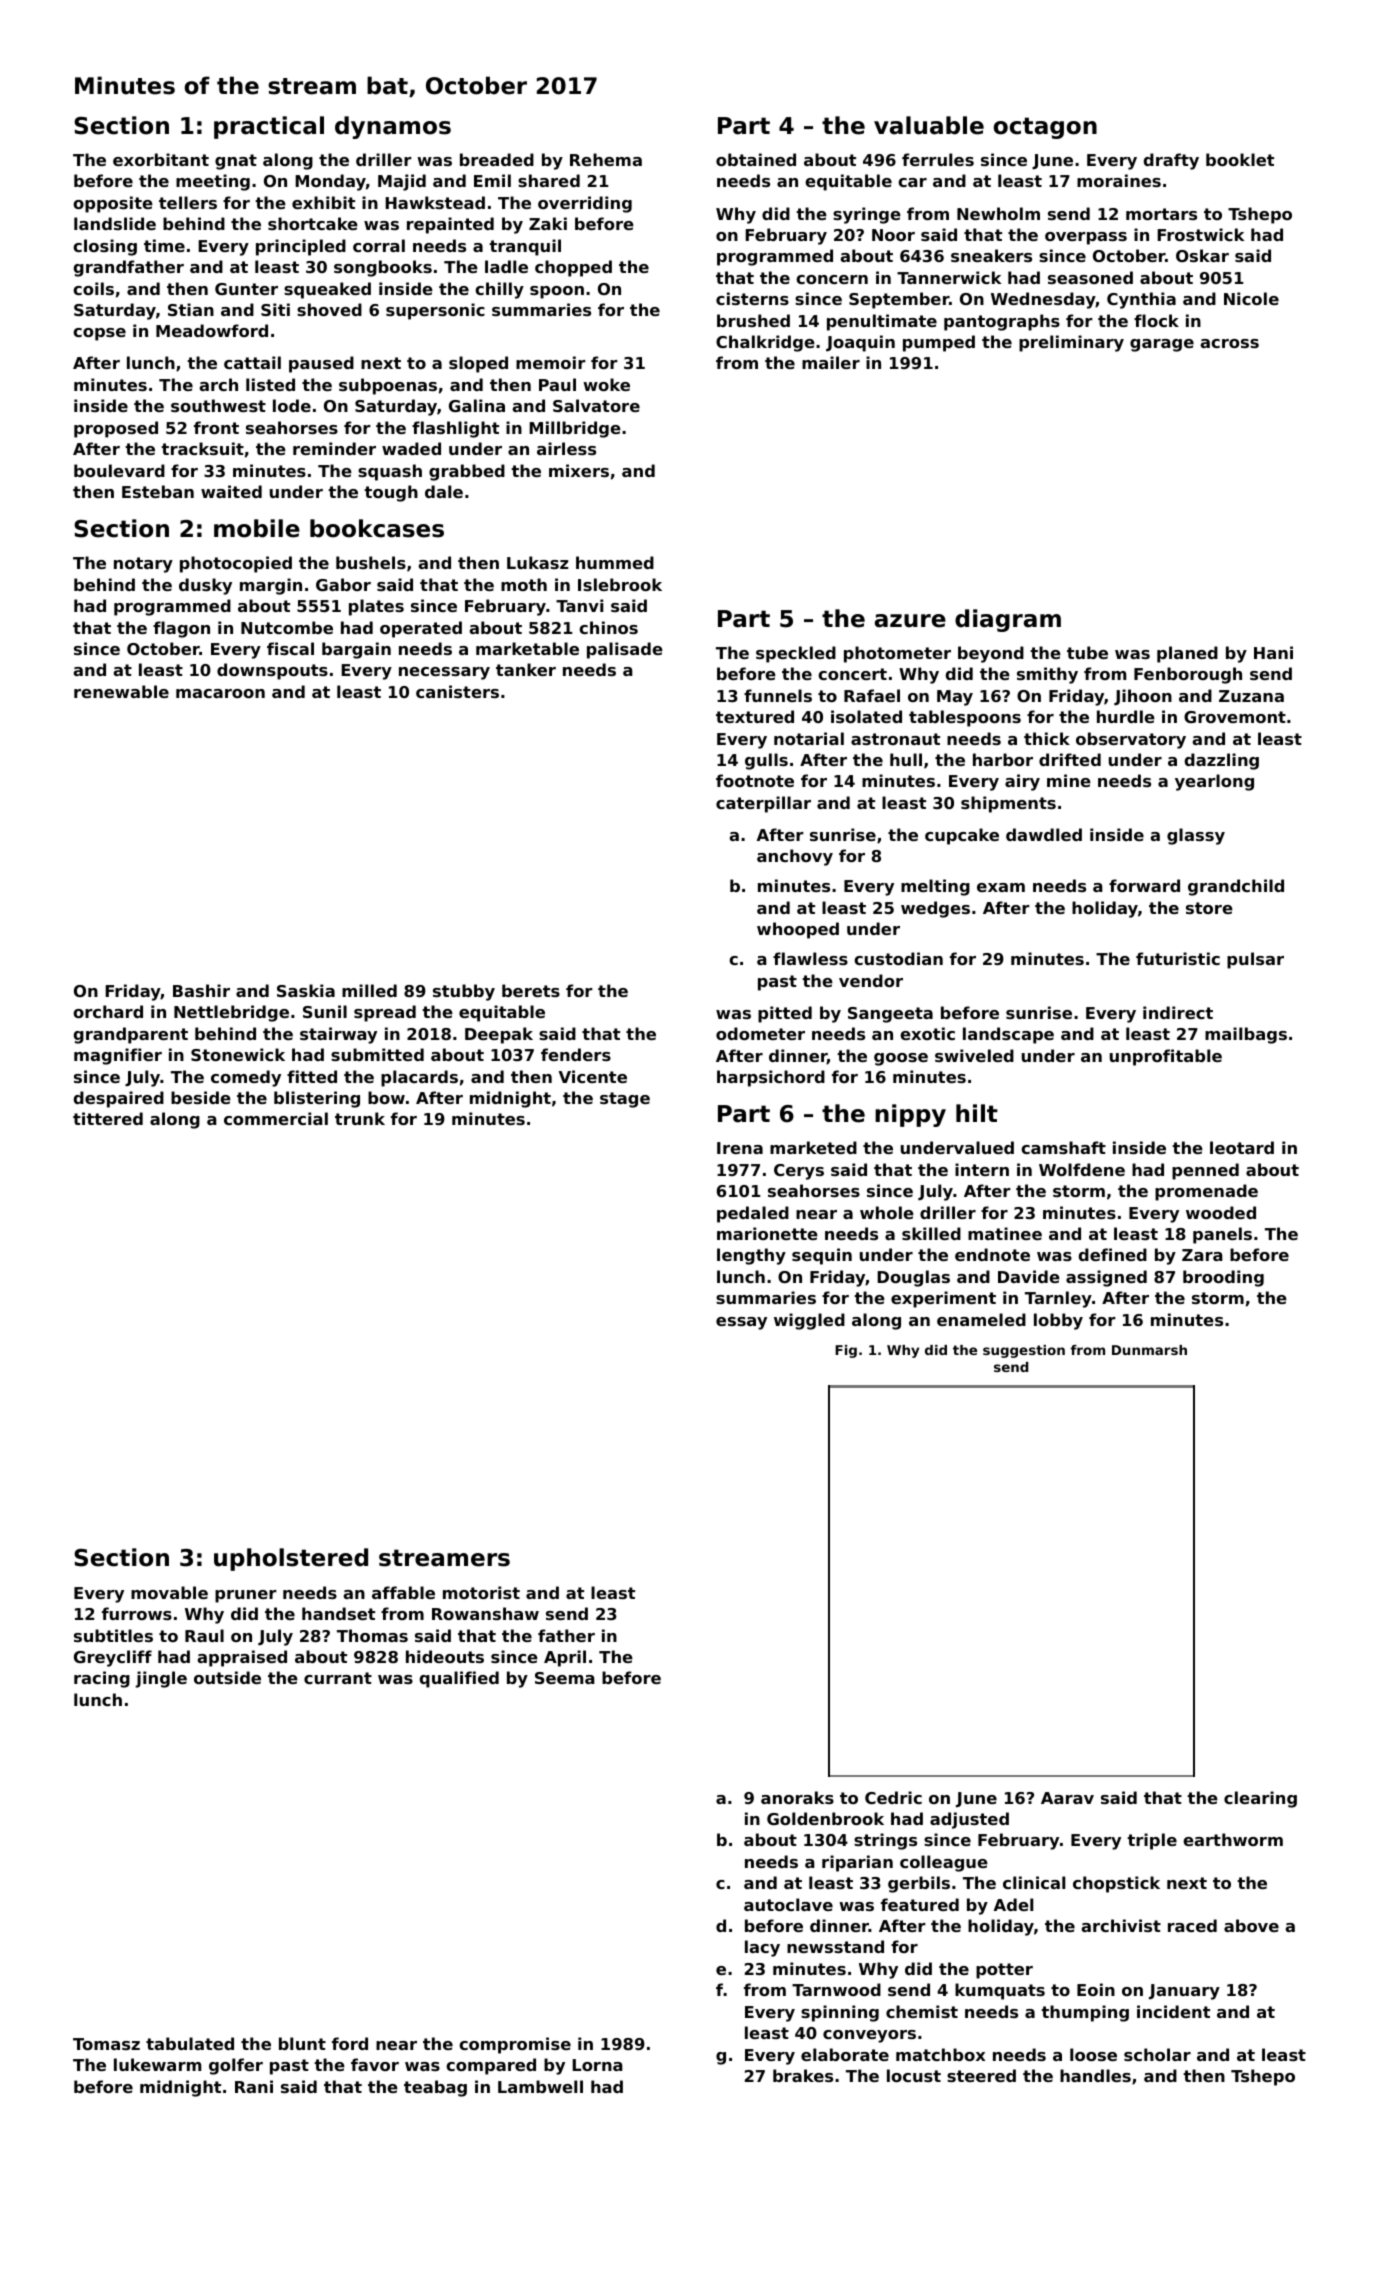 This screenshot has width=1380, height=2273. What do you see at coordinates (1149, 1350) in the screenshot?
I see `Dunmarsh` at bounding box center [1149, 1350].
